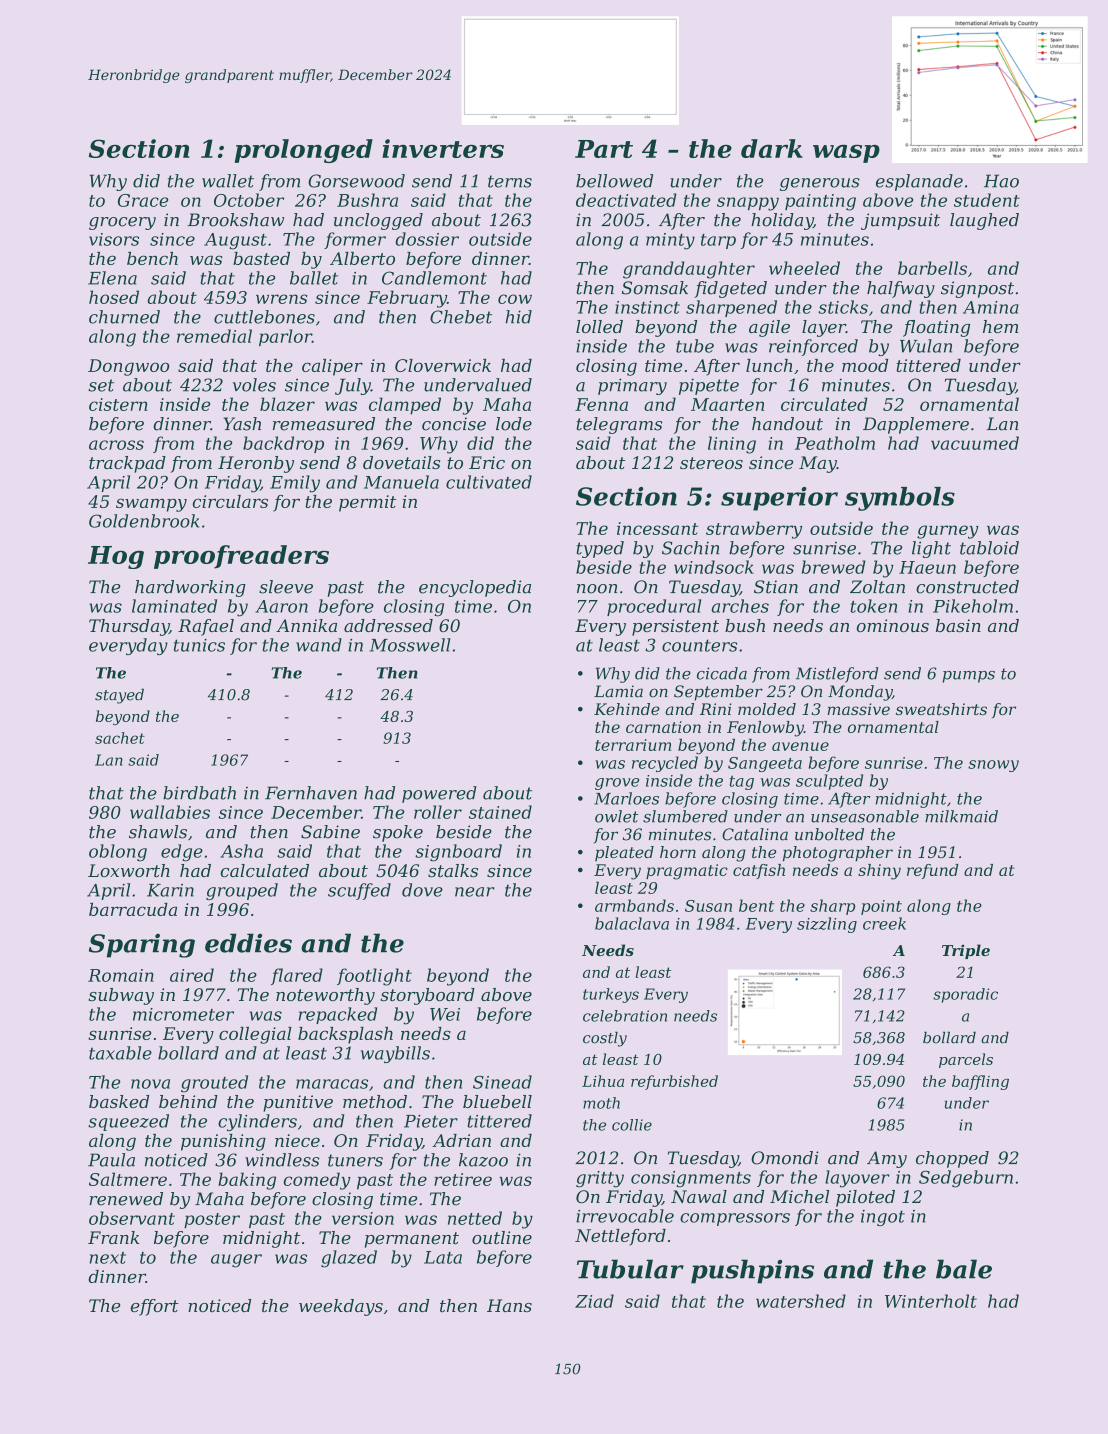  I want to click on tunics, so click(199, 645).
